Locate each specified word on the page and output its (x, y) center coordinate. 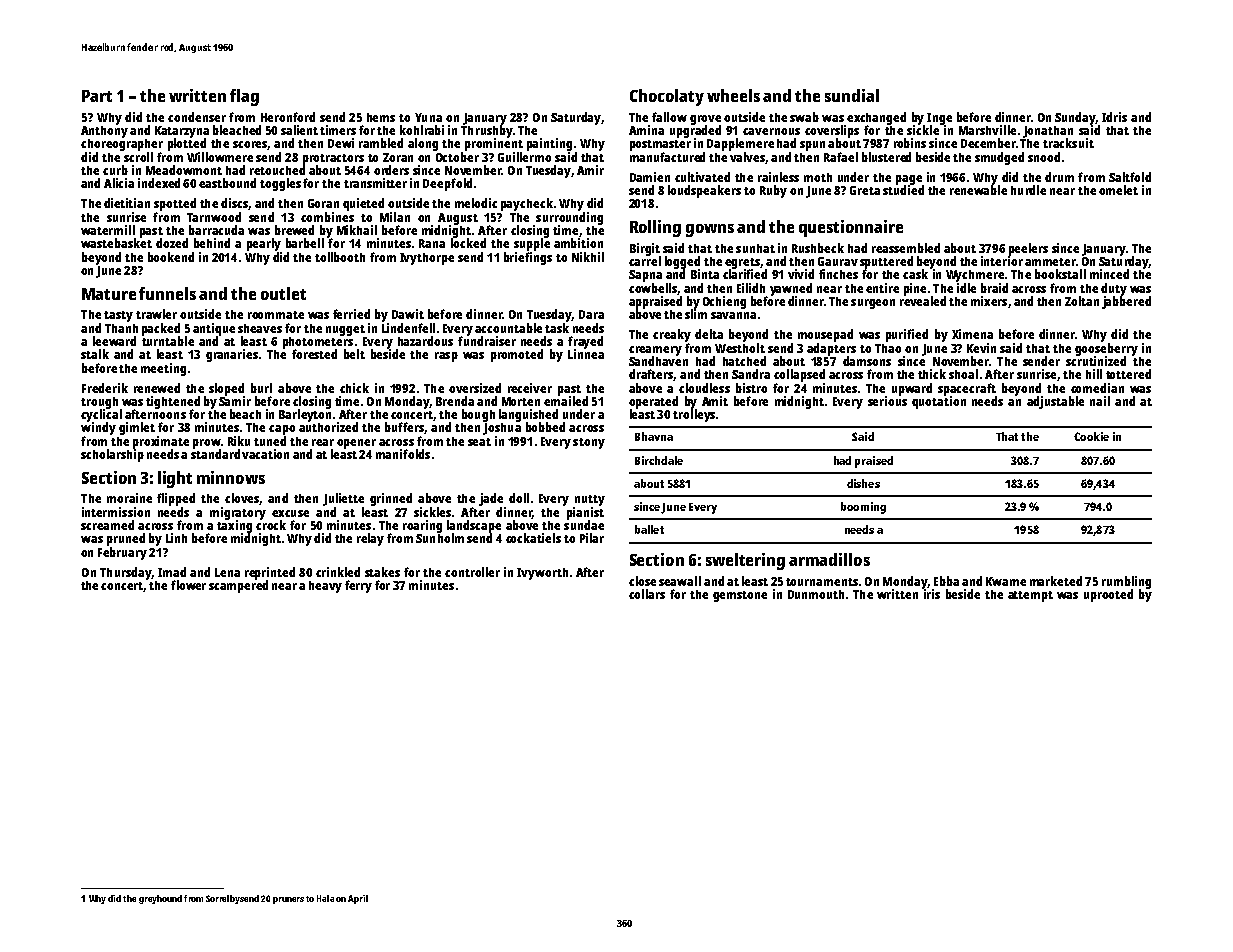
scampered (238, 586)
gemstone (740, 596)
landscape (474, 526)
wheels (733, 95)
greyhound (160, 899)
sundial (852, 95)
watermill (108, 230)
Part (97, 96)
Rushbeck (818, 248)
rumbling (1126, 582)
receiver (530, 388)
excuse (290, 513)
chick (354, 388)
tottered (1128, 374)
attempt (1030, 596)
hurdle (1028, 190)
